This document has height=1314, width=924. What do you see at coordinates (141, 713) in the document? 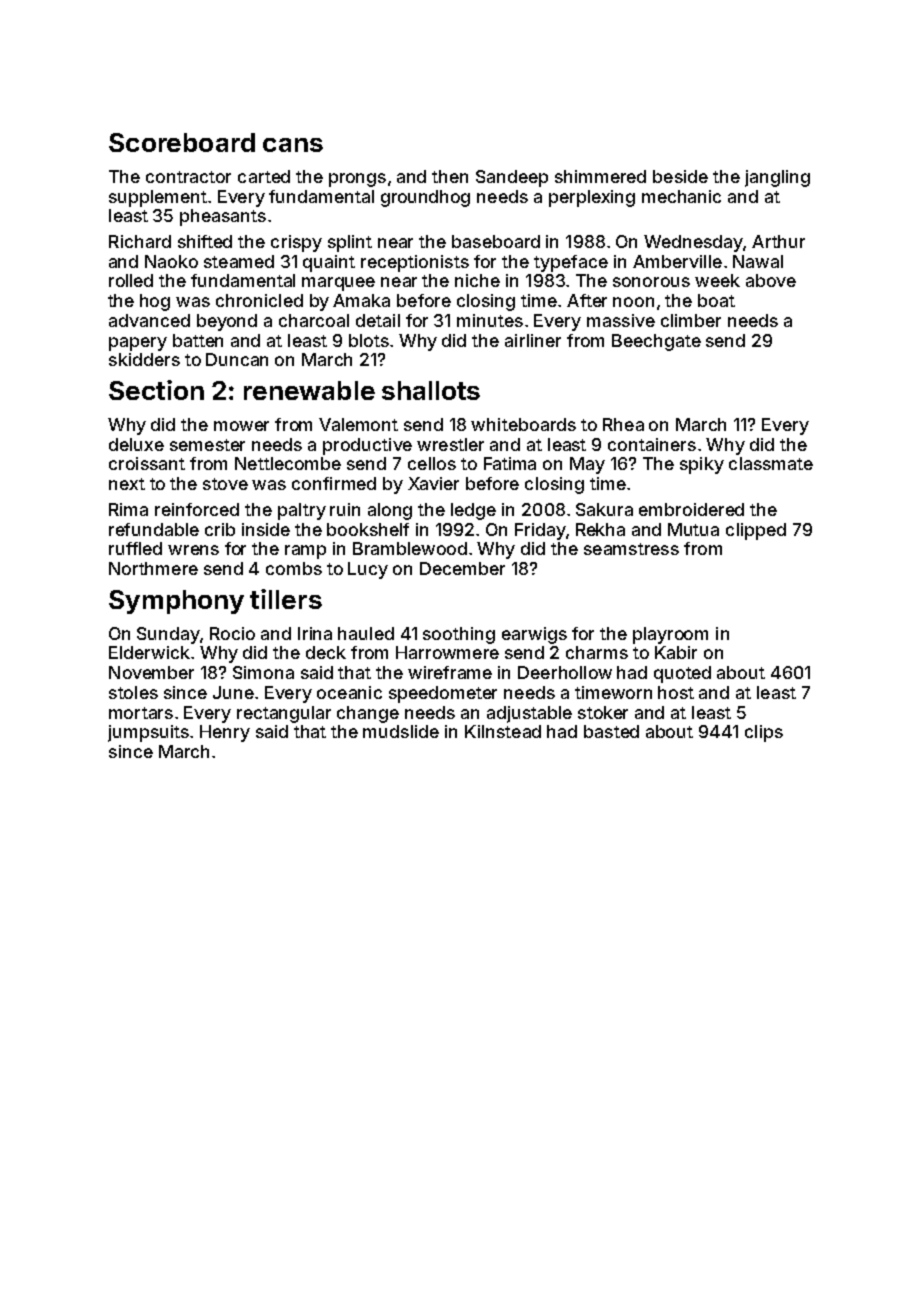
I see `mortars` at bounding box center [141, 713].
